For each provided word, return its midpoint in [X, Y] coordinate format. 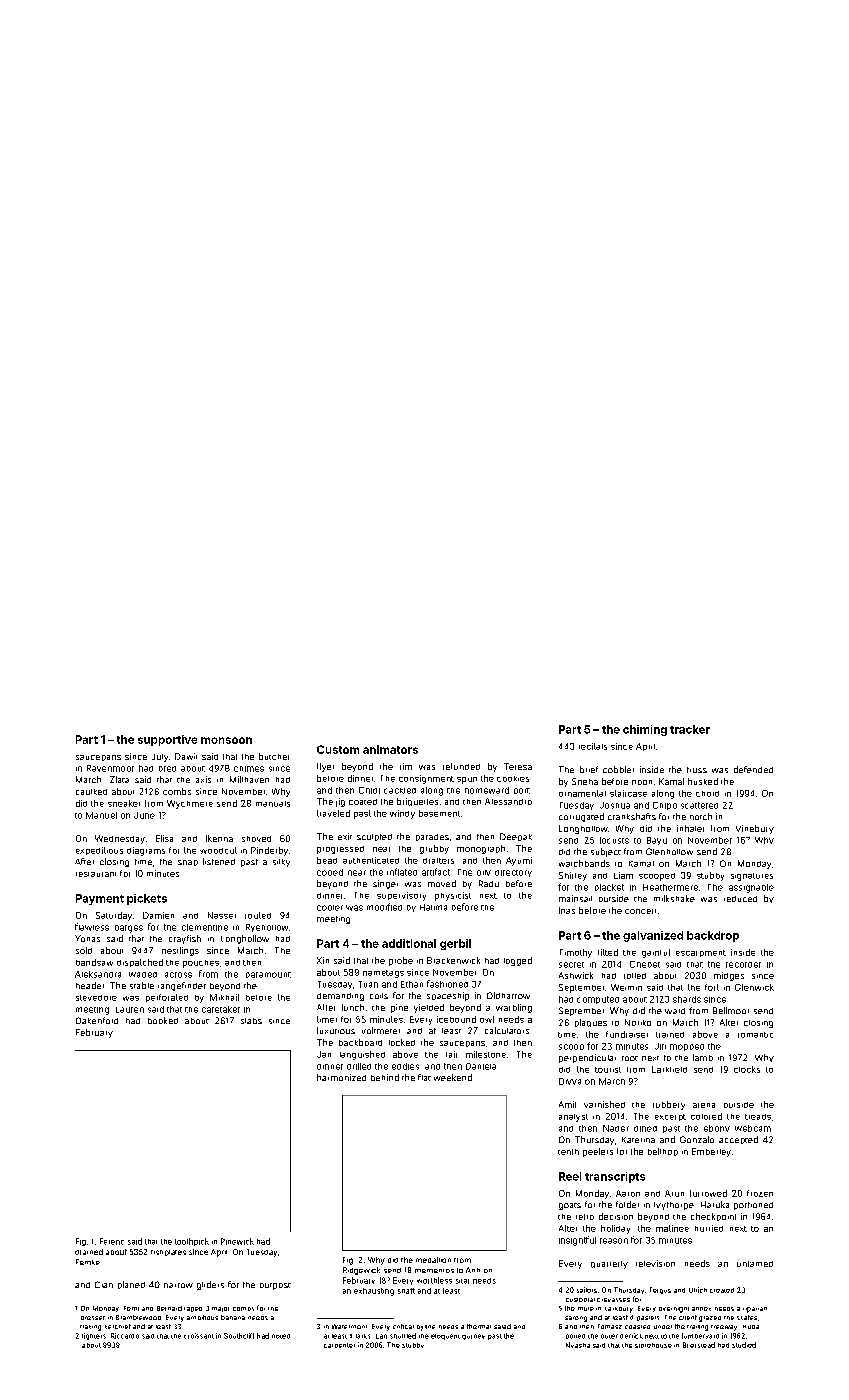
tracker [690, 729]
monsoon [226, 740]
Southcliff [239, 1336]
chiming [645, 730]
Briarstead [699, 1345]
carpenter [339, 1345]
